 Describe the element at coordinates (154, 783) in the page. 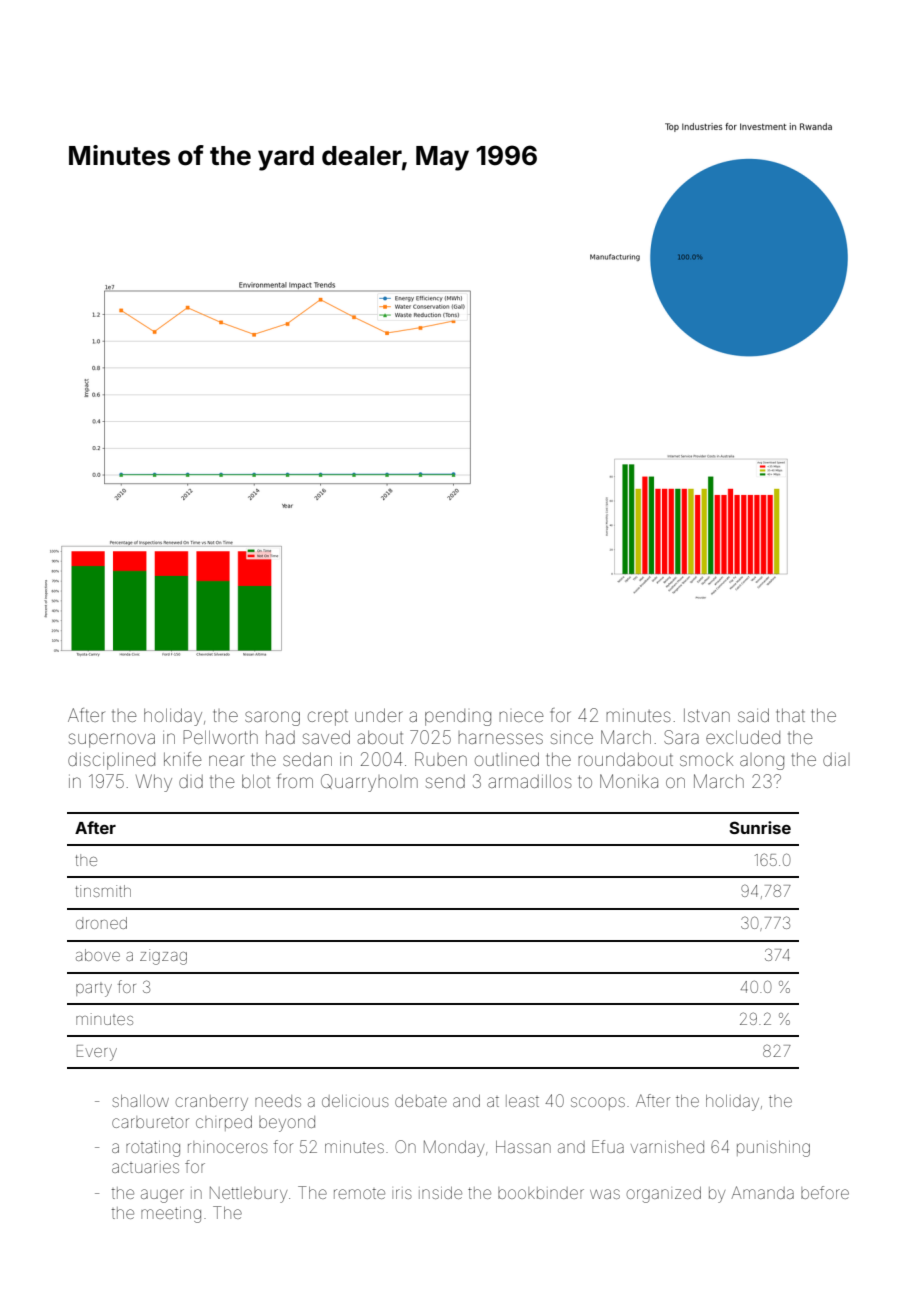

I see `Why` at that location.
